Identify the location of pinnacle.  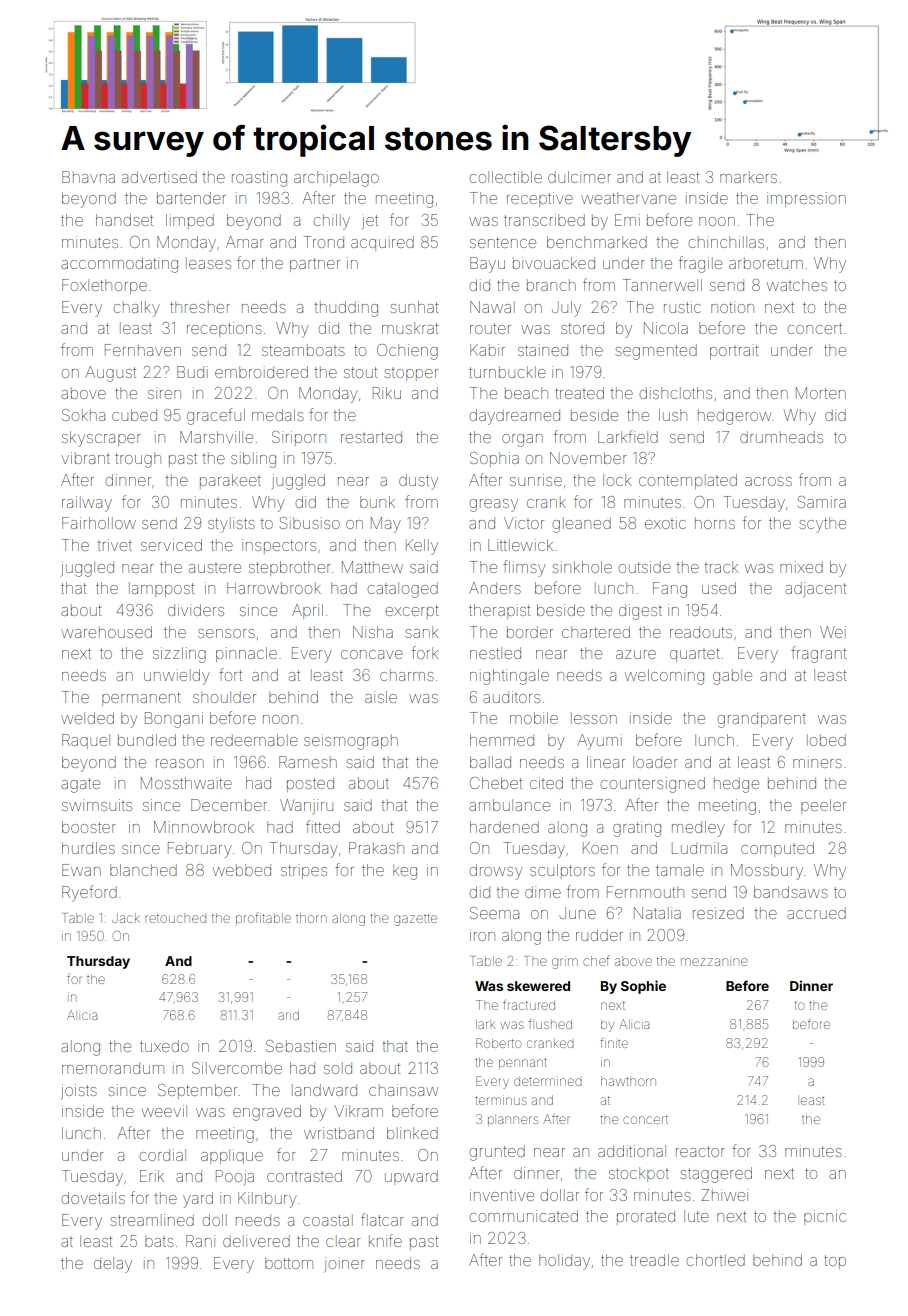
(246, 654).
